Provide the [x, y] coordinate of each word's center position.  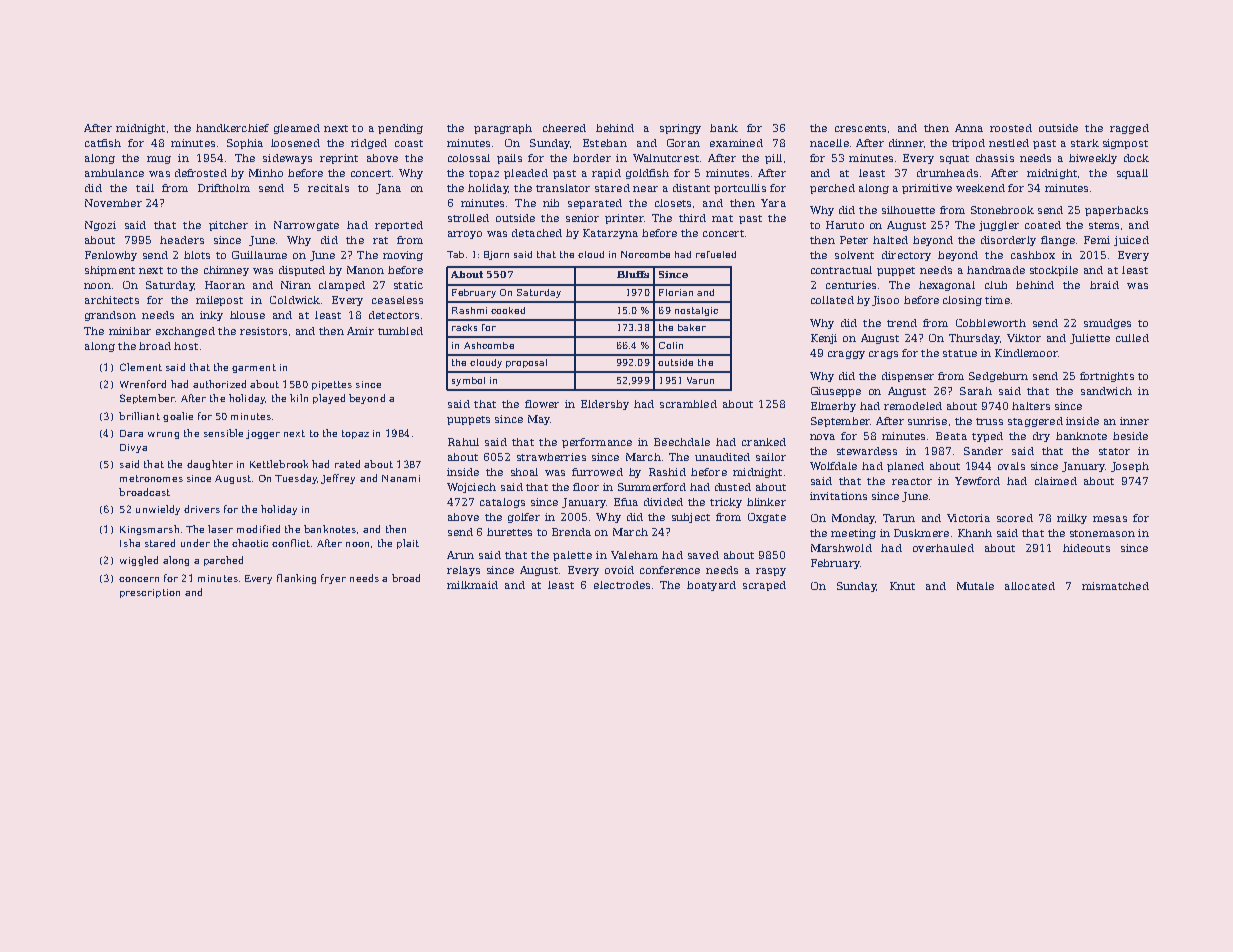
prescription [150, 593]
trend [902, 323]
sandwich [1106, 391]
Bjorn [496, 255]
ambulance [114, 173]
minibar [130, 331]
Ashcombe [489, 345]
